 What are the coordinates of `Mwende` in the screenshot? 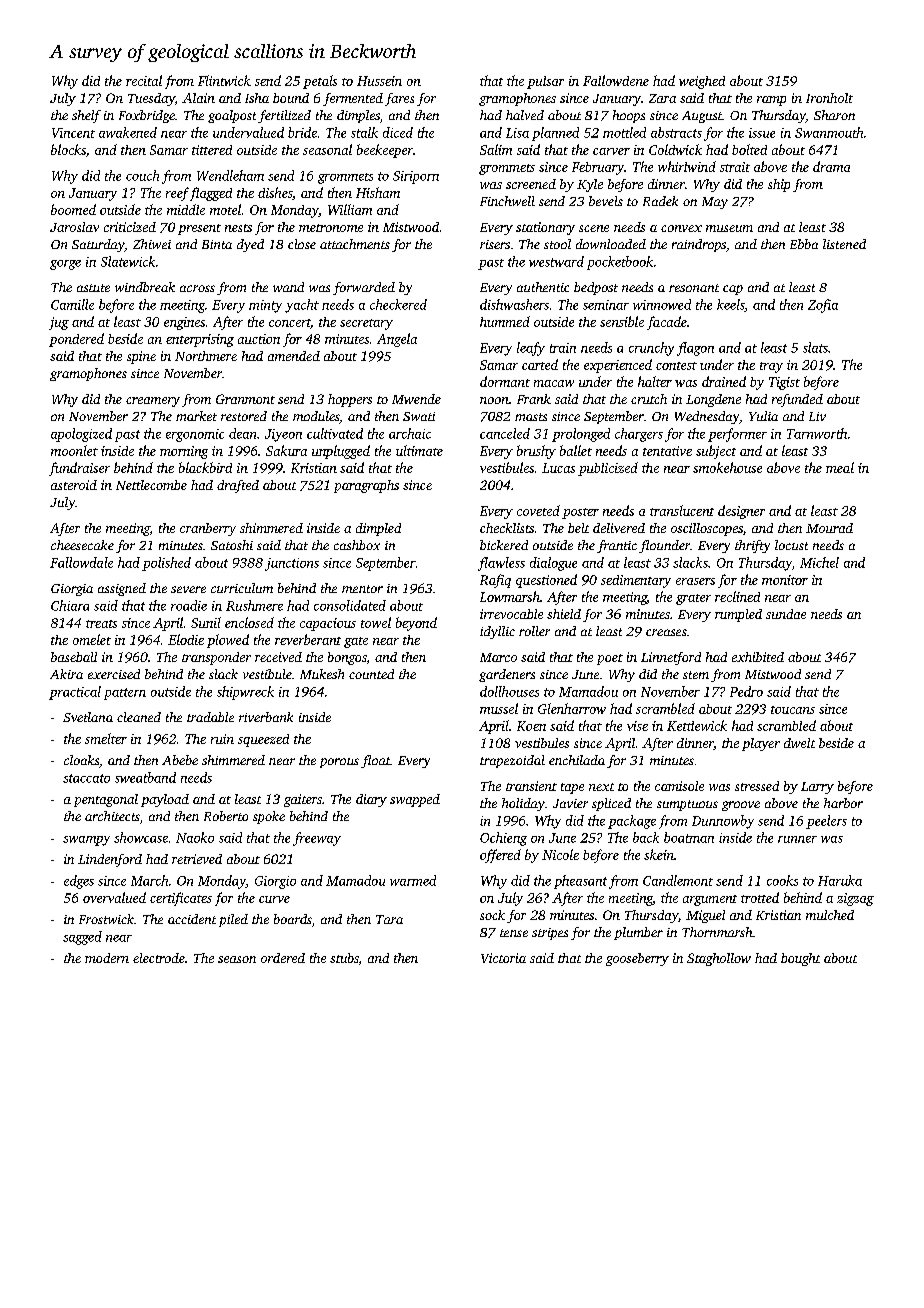 It's located at (416, 399).
